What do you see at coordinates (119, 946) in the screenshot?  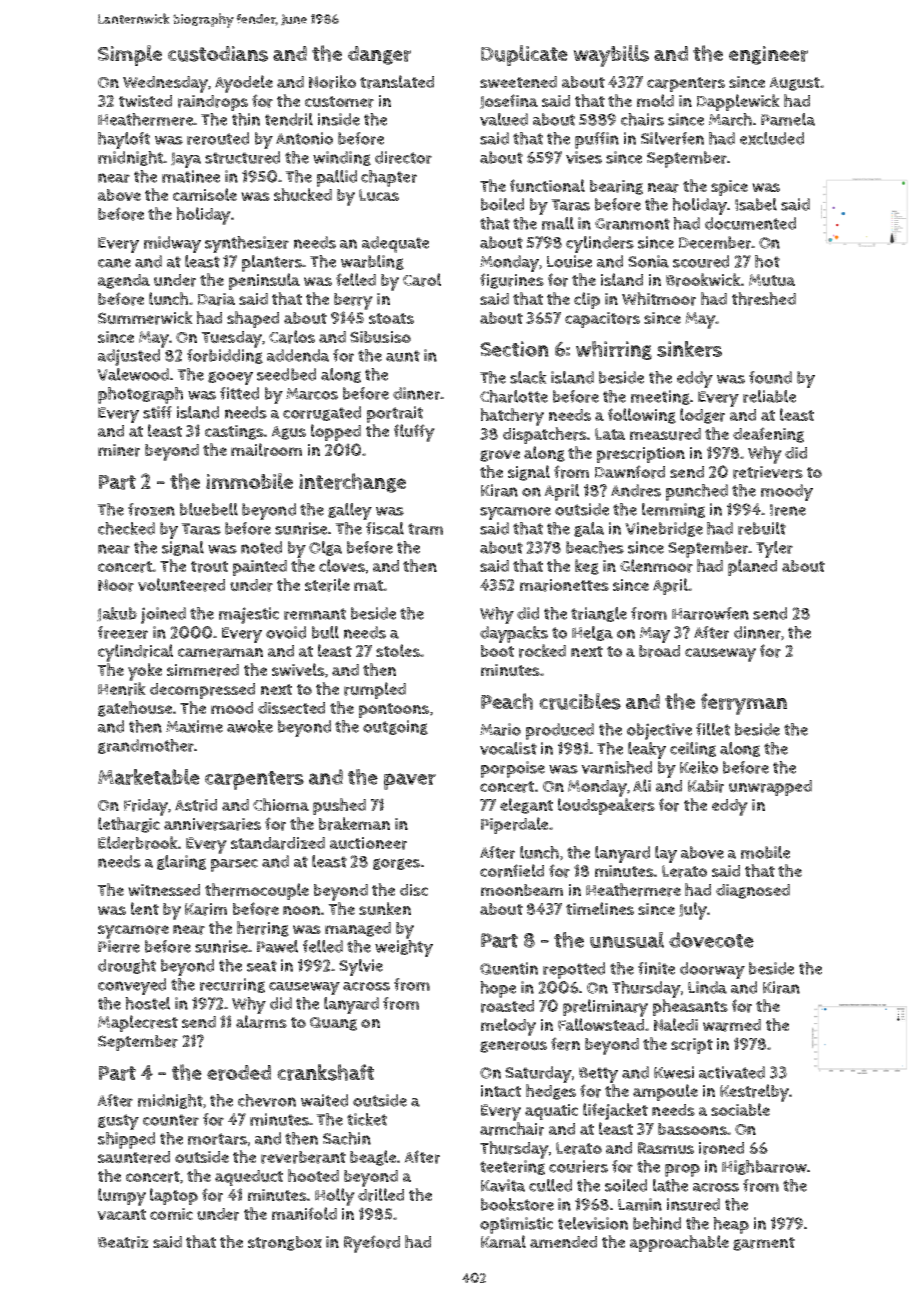 I see `Pierre` at bounding box center [119, 946].
